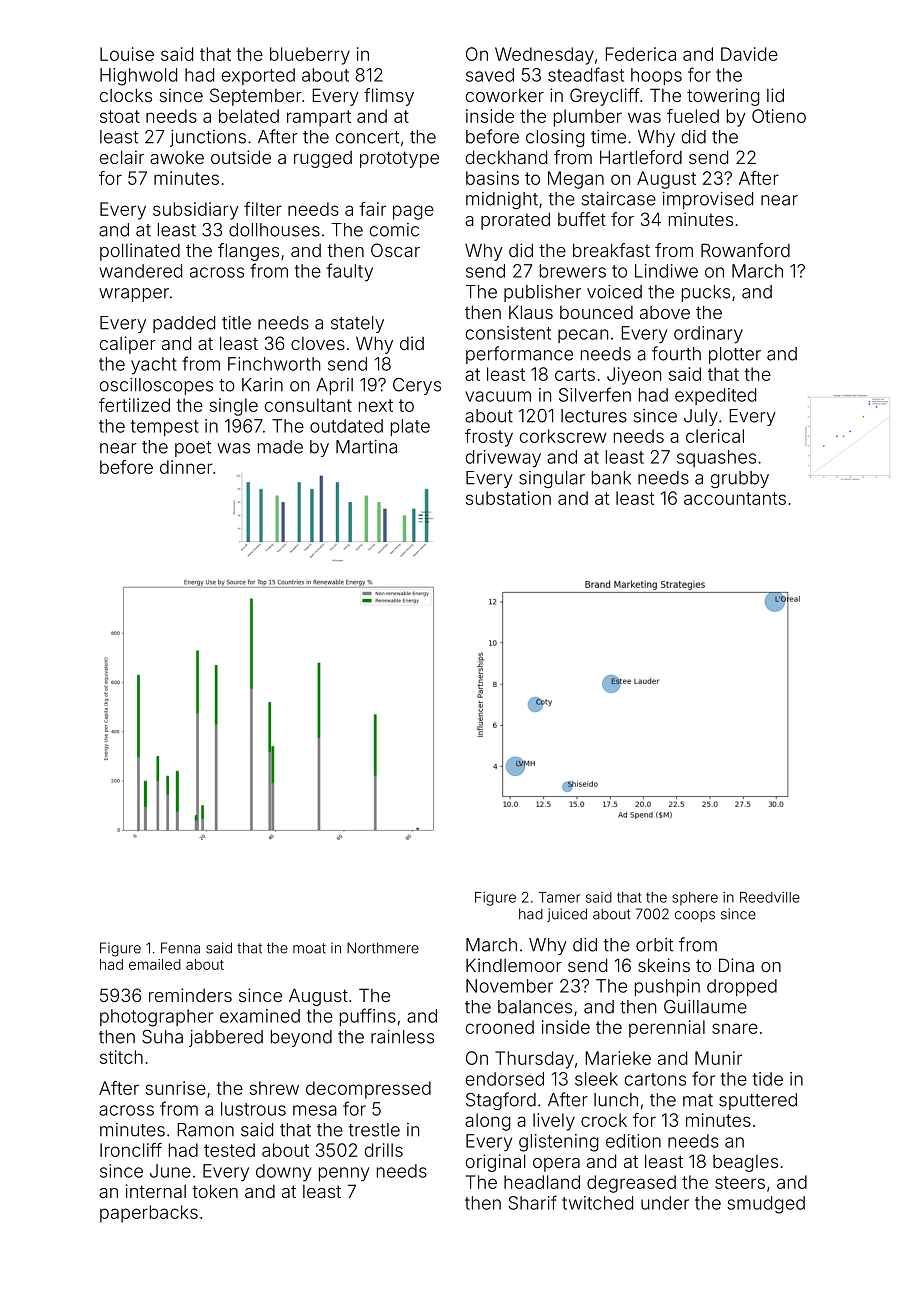  Describe the element at coordinates (127, 54) in the document. I see `Louise` at that location.
